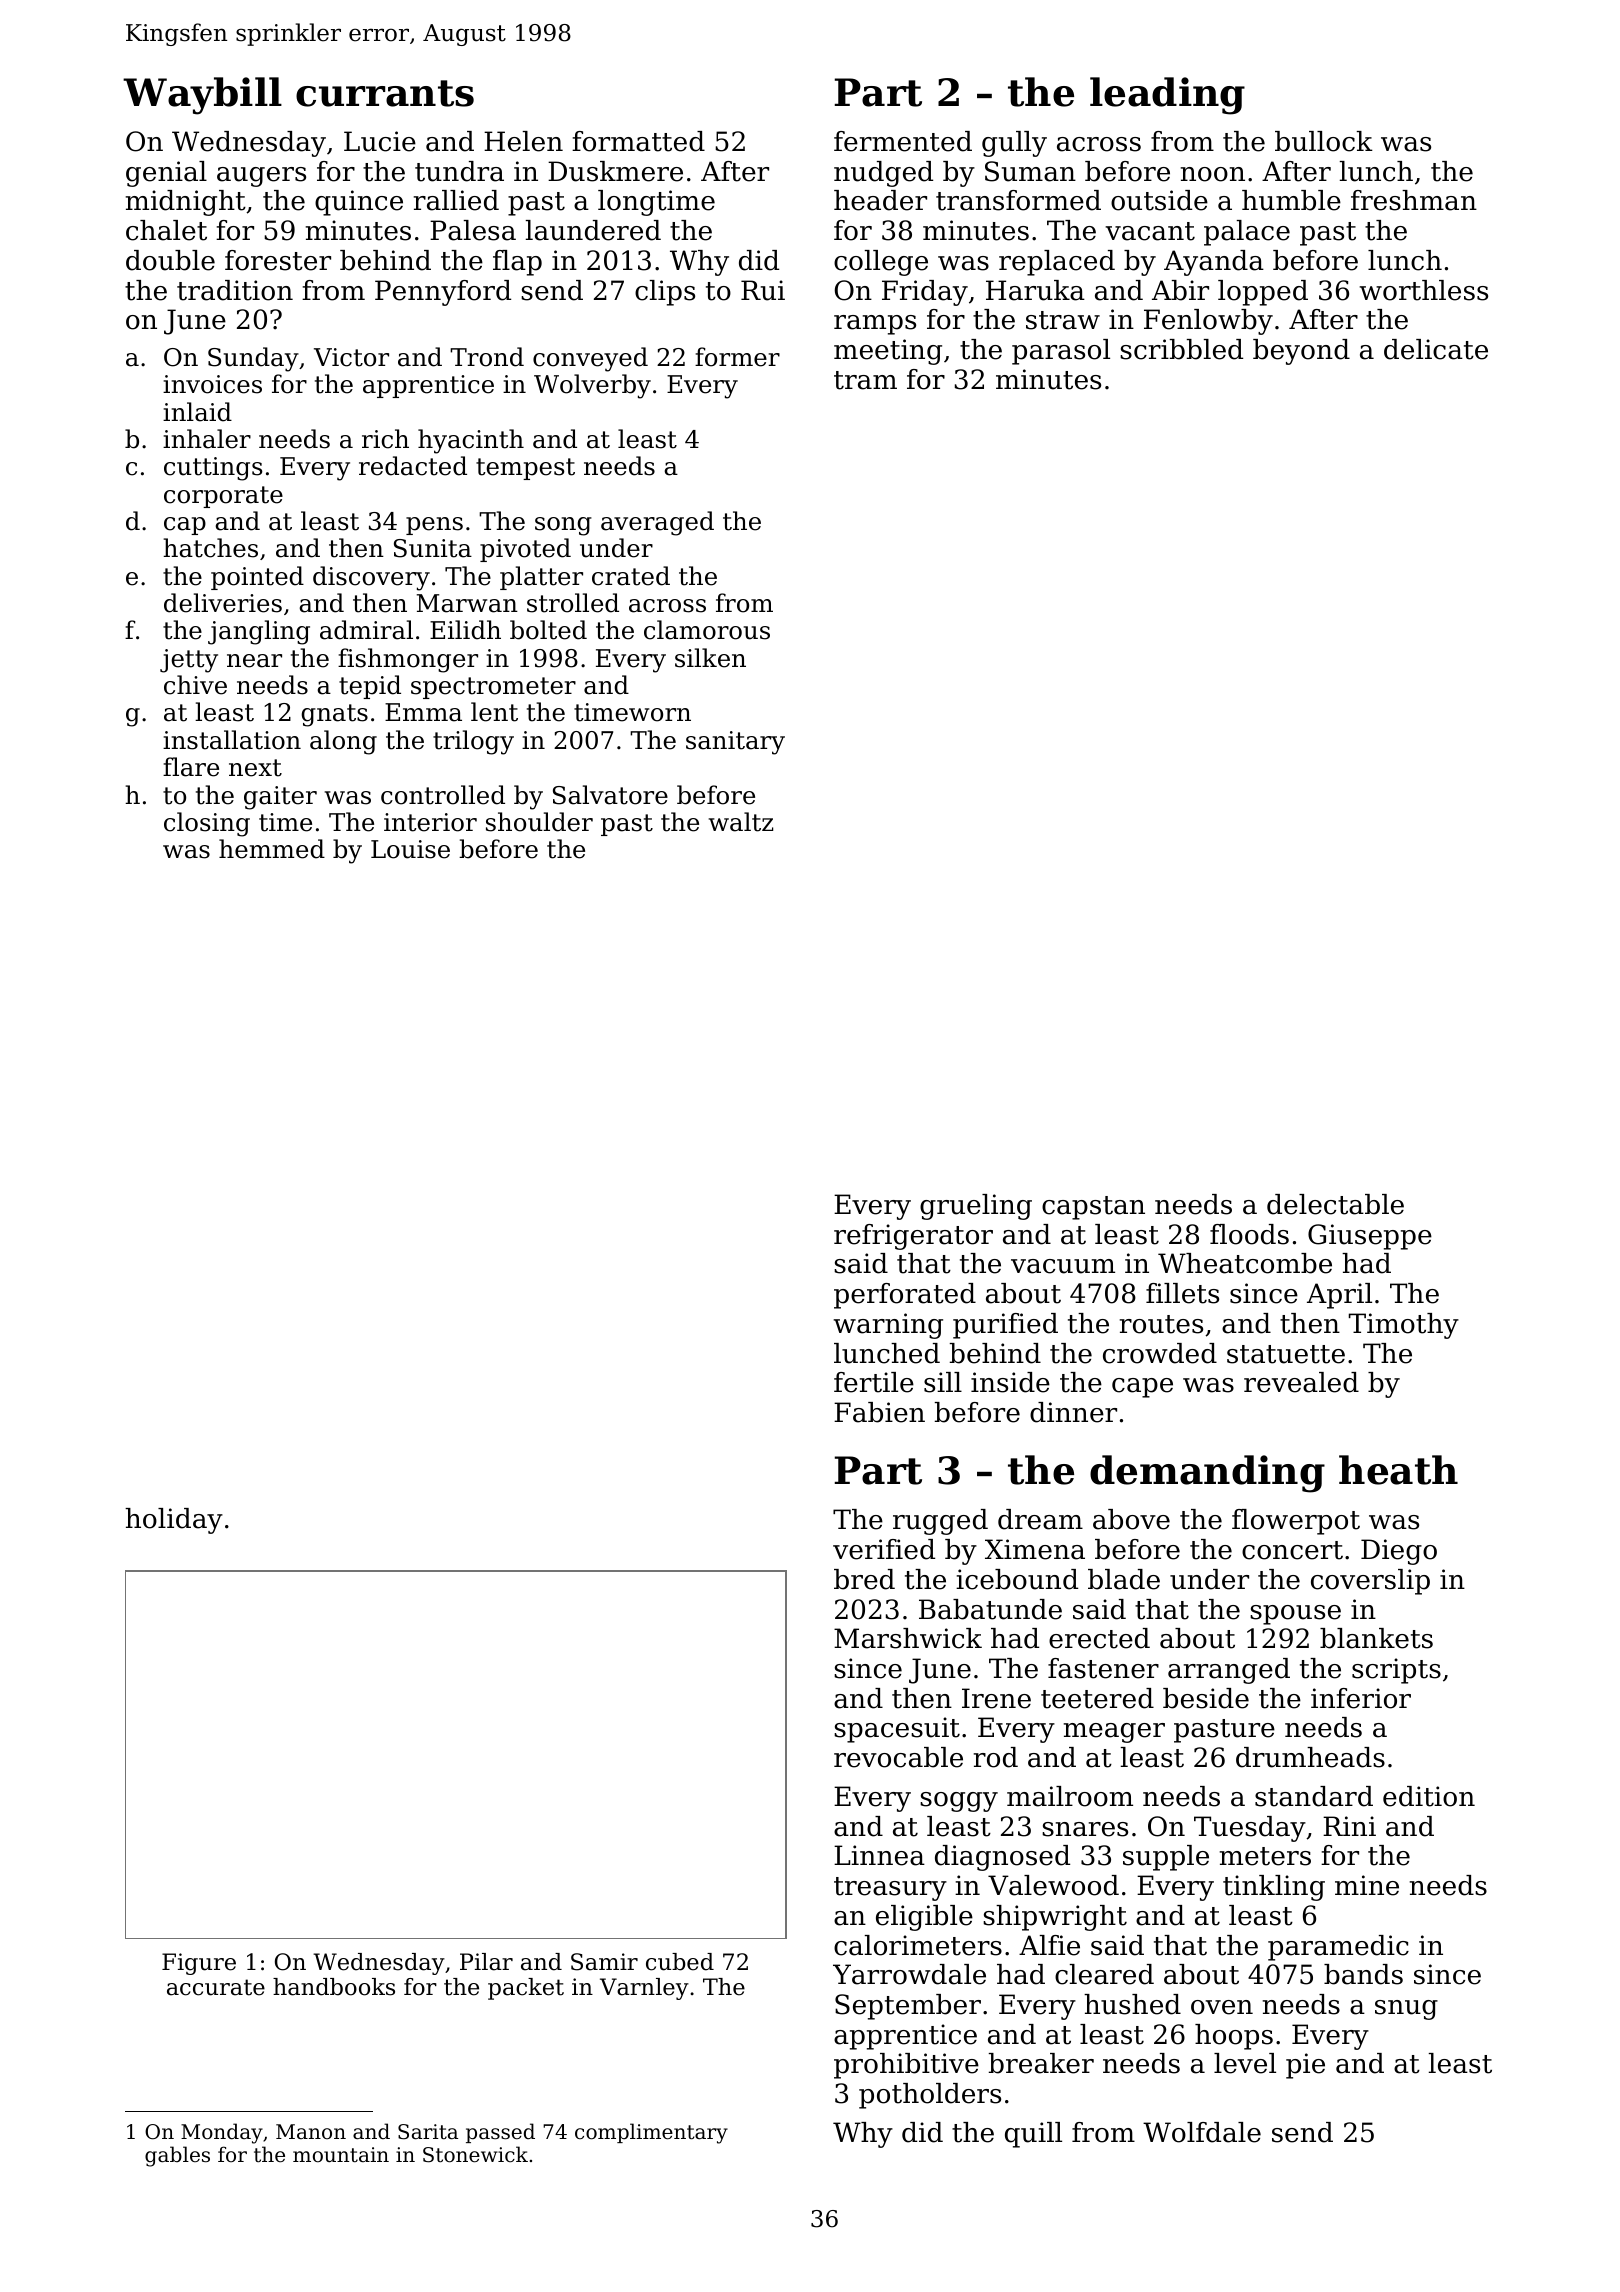 This screenshot has height=2292, width=1620. I want to click on jetty, so click(189, 661).
